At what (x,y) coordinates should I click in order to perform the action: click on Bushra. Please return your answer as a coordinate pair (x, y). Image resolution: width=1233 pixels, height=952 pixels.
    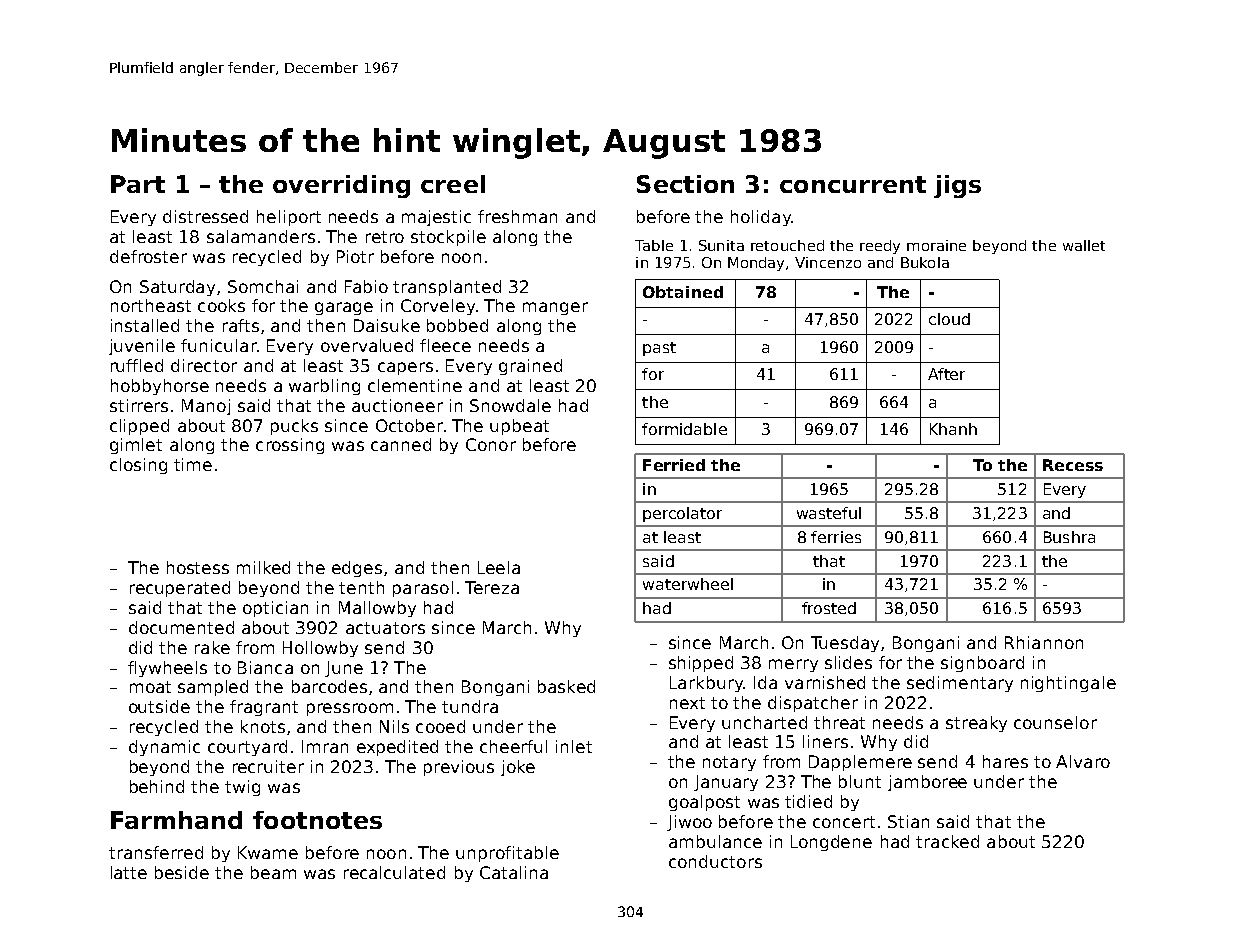
    Looking at the image, I should click on (1069, 537).
